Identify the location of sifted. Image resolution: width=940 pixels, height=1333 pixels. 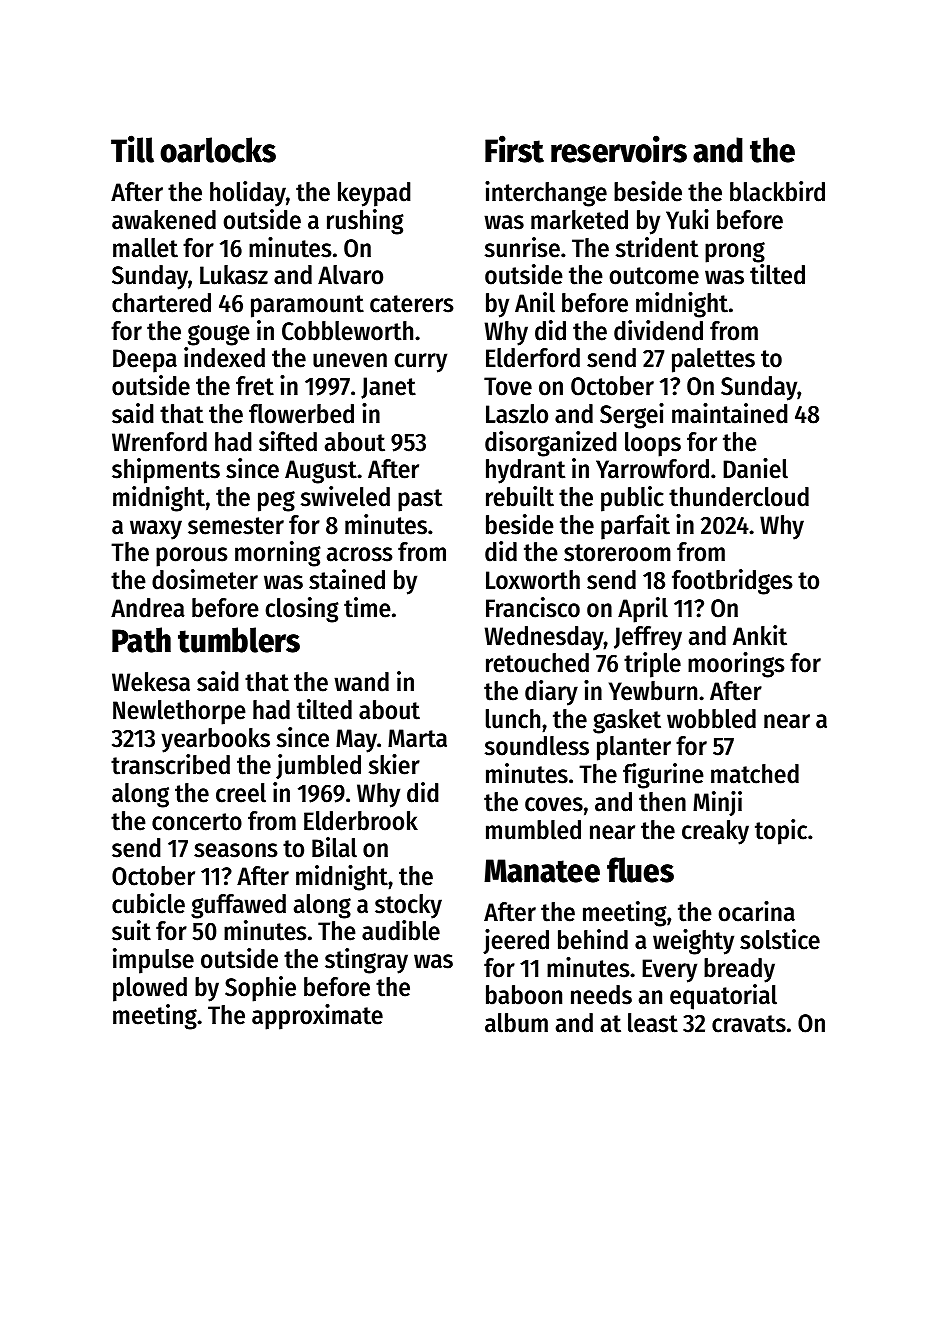
(288, 441).
